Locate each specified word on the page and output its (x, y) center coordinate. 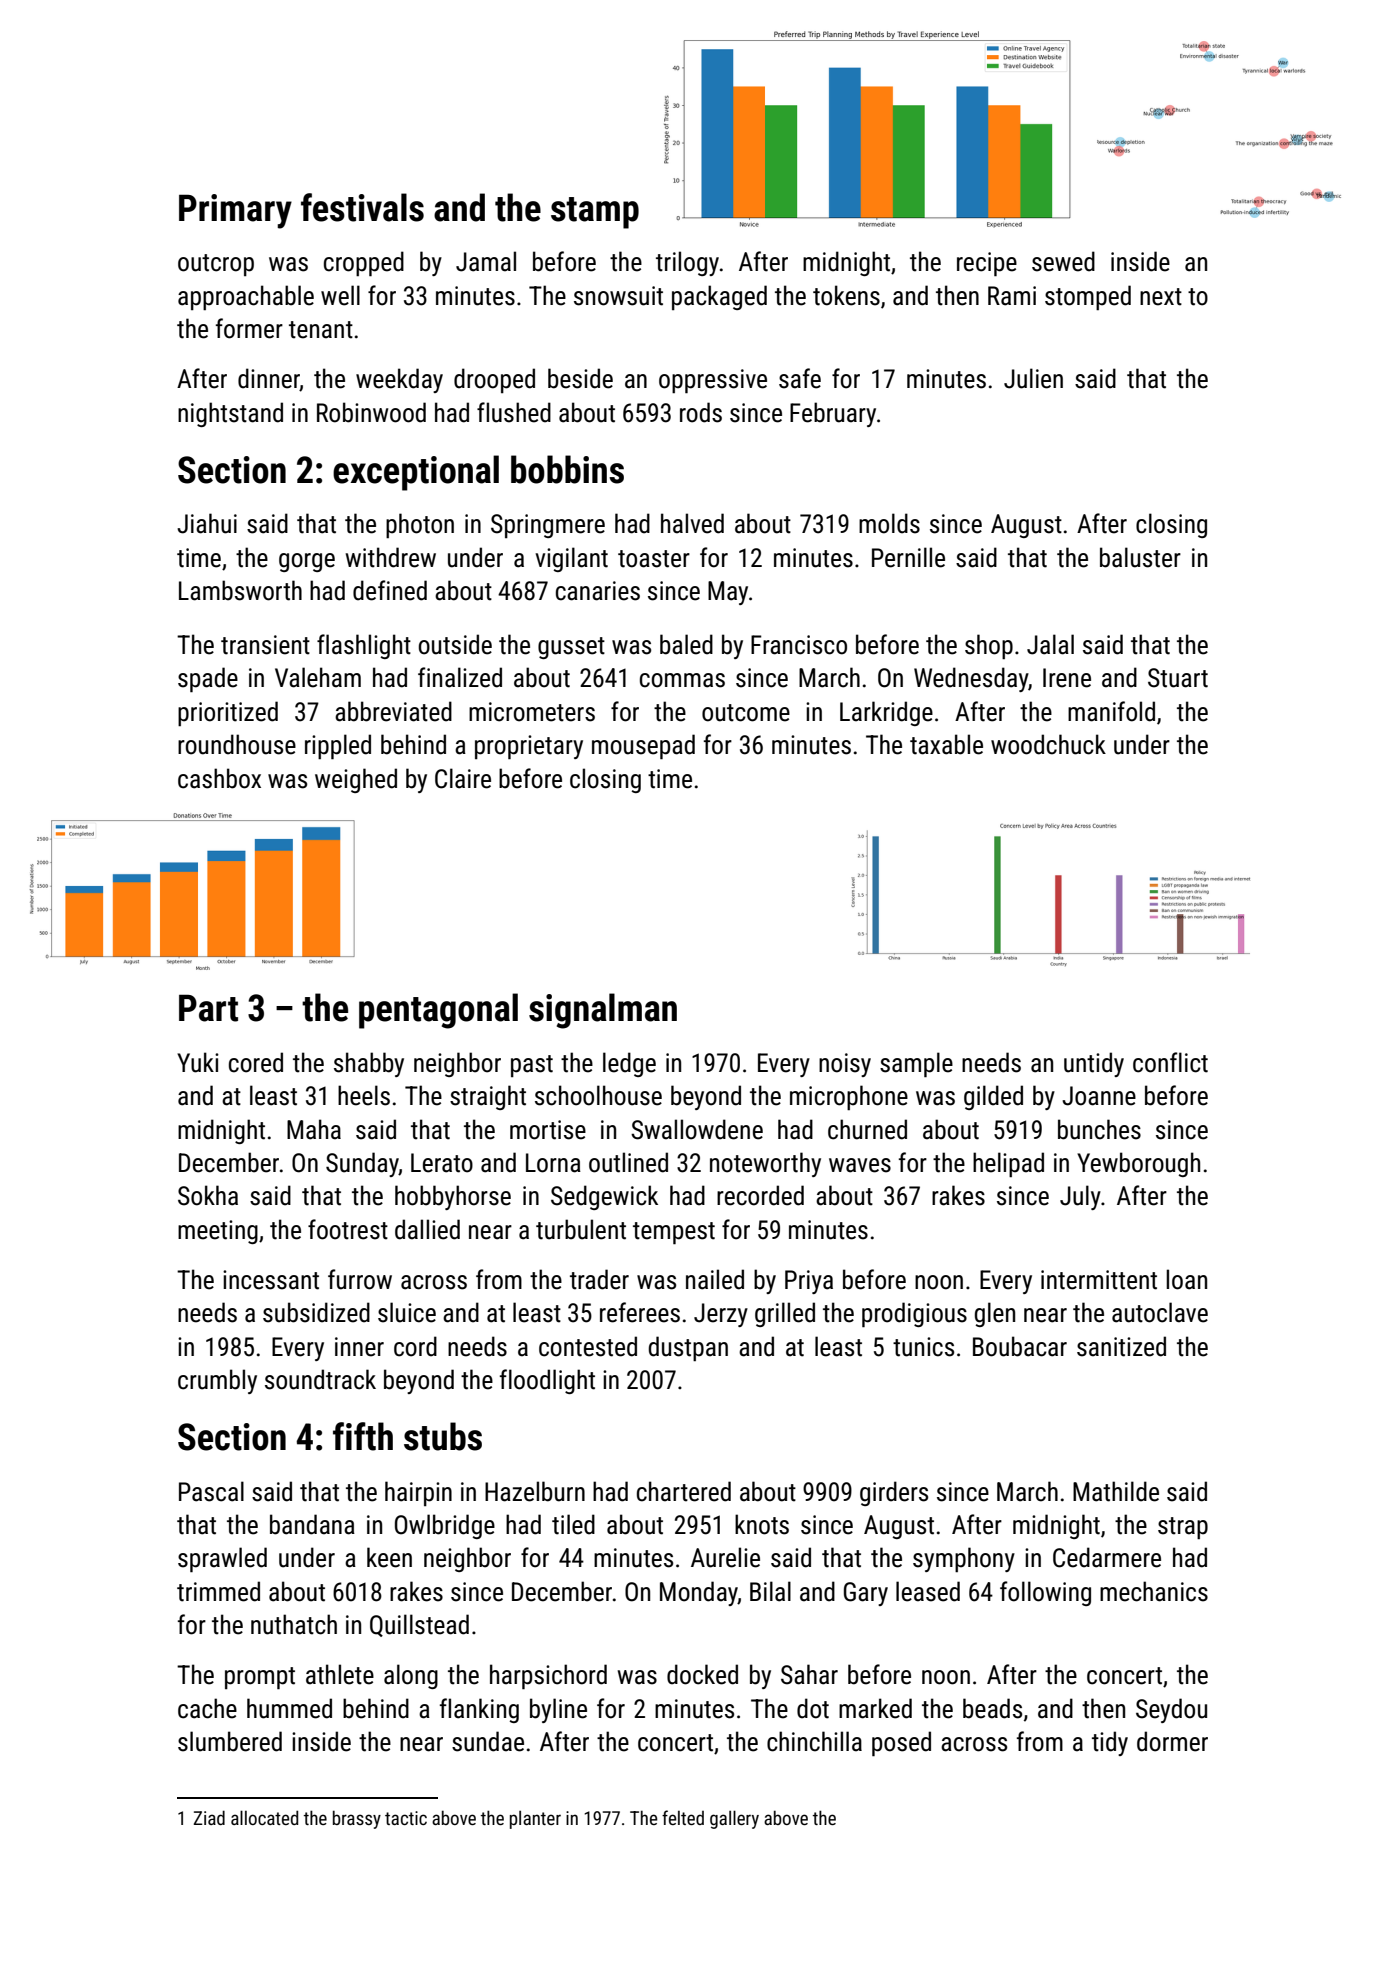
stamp (595, 213)
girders (894, 1493)
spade (208, 679)
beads (992, 1708)
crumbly (217, 1381)
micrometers (532, 712)
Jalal (1050, 644)
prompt (260, 1678)
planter (535, 1820)
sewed (1063, 261)
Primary (235, 211)
